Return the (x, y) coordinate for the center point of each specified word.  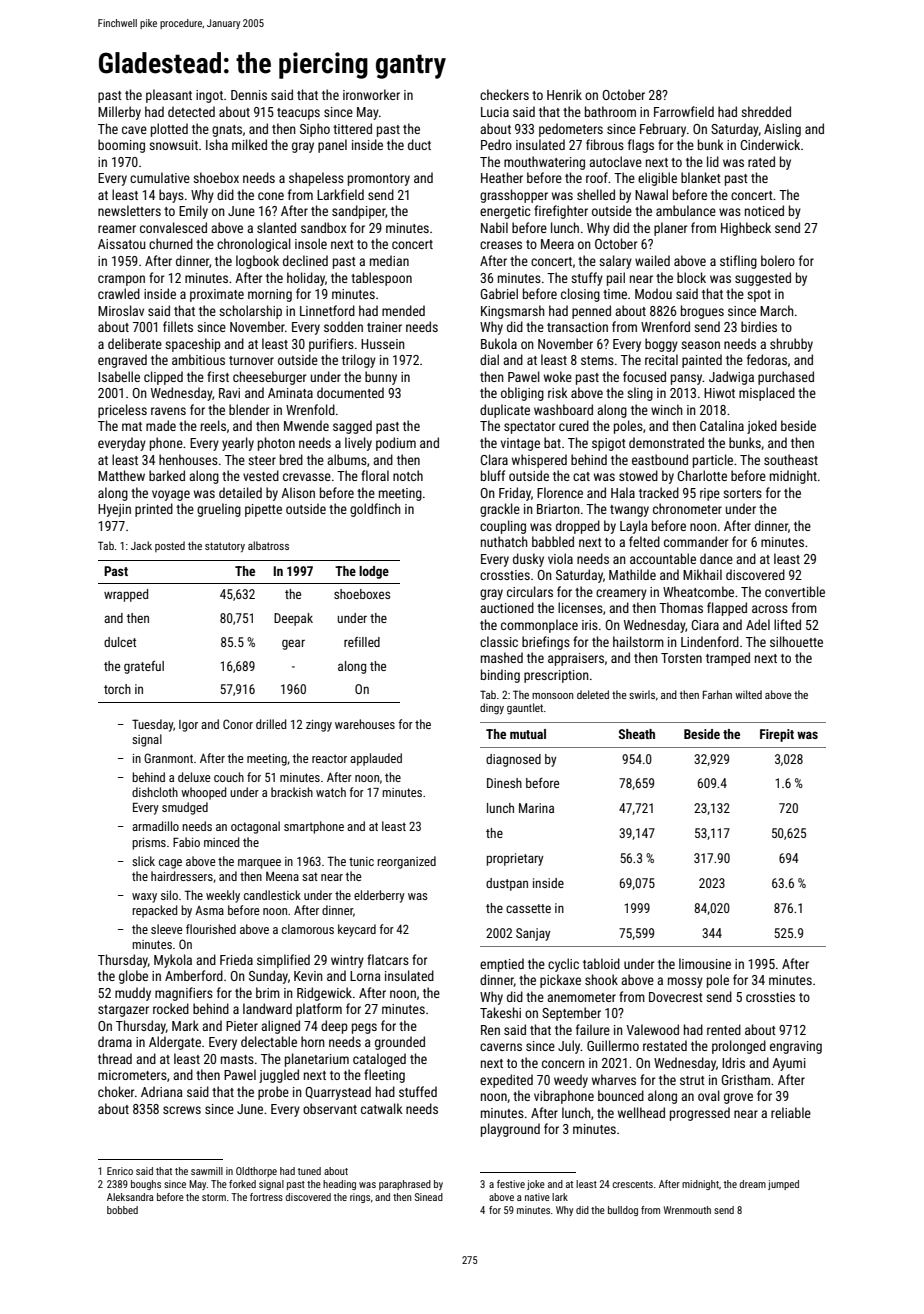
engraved (122, 361)
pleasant (169, 96)
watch (331, 792)
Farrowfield (684, 111)
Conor (238, 724)
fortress (266, 1197)
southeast (791, 459)
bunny (381, 378)
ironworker (371, 94)
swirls (642, 694)
